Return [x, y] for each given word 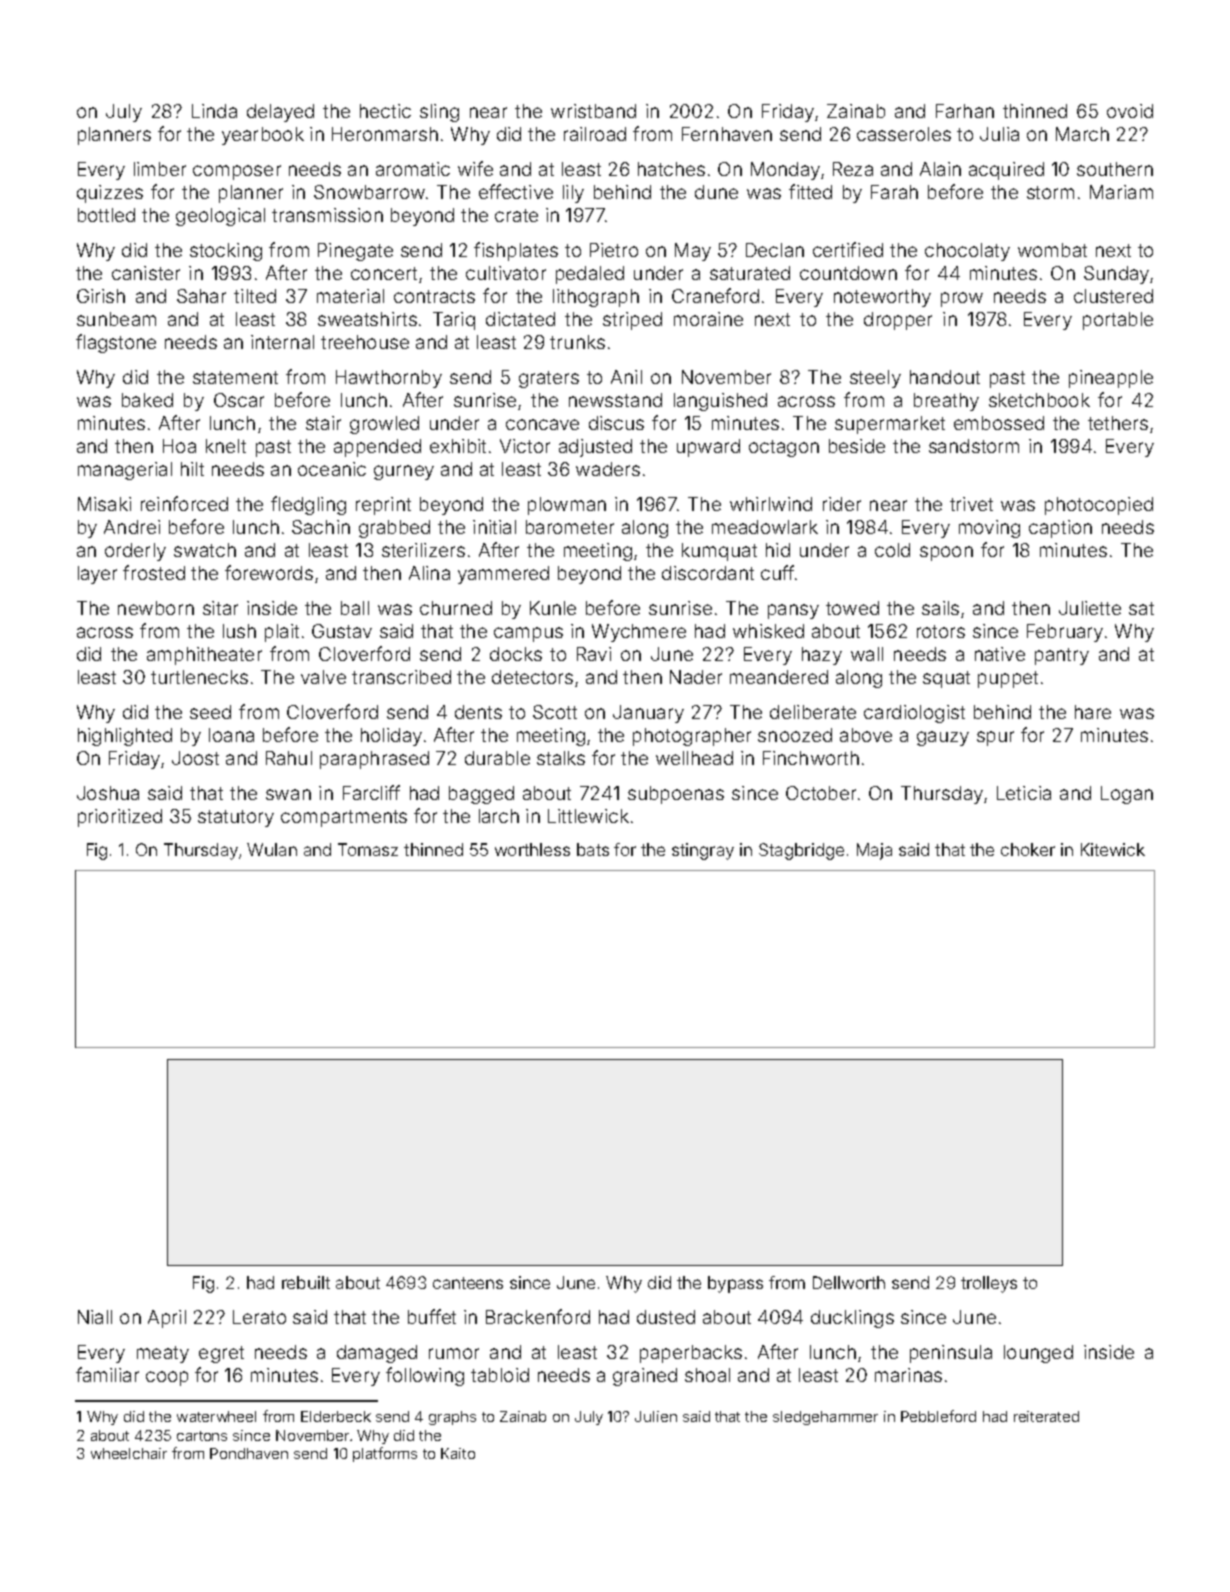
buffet [432, 1316]
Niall [95, 1317]
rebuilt [306, 1282]
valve [323, 677]
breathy [946, 402]
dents [478, 712]
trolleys [989, 1284]
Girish [101, 296]
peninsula [951, 1354]
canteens [468, 1283]
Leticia [1024, 793]
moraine [708, 319]
